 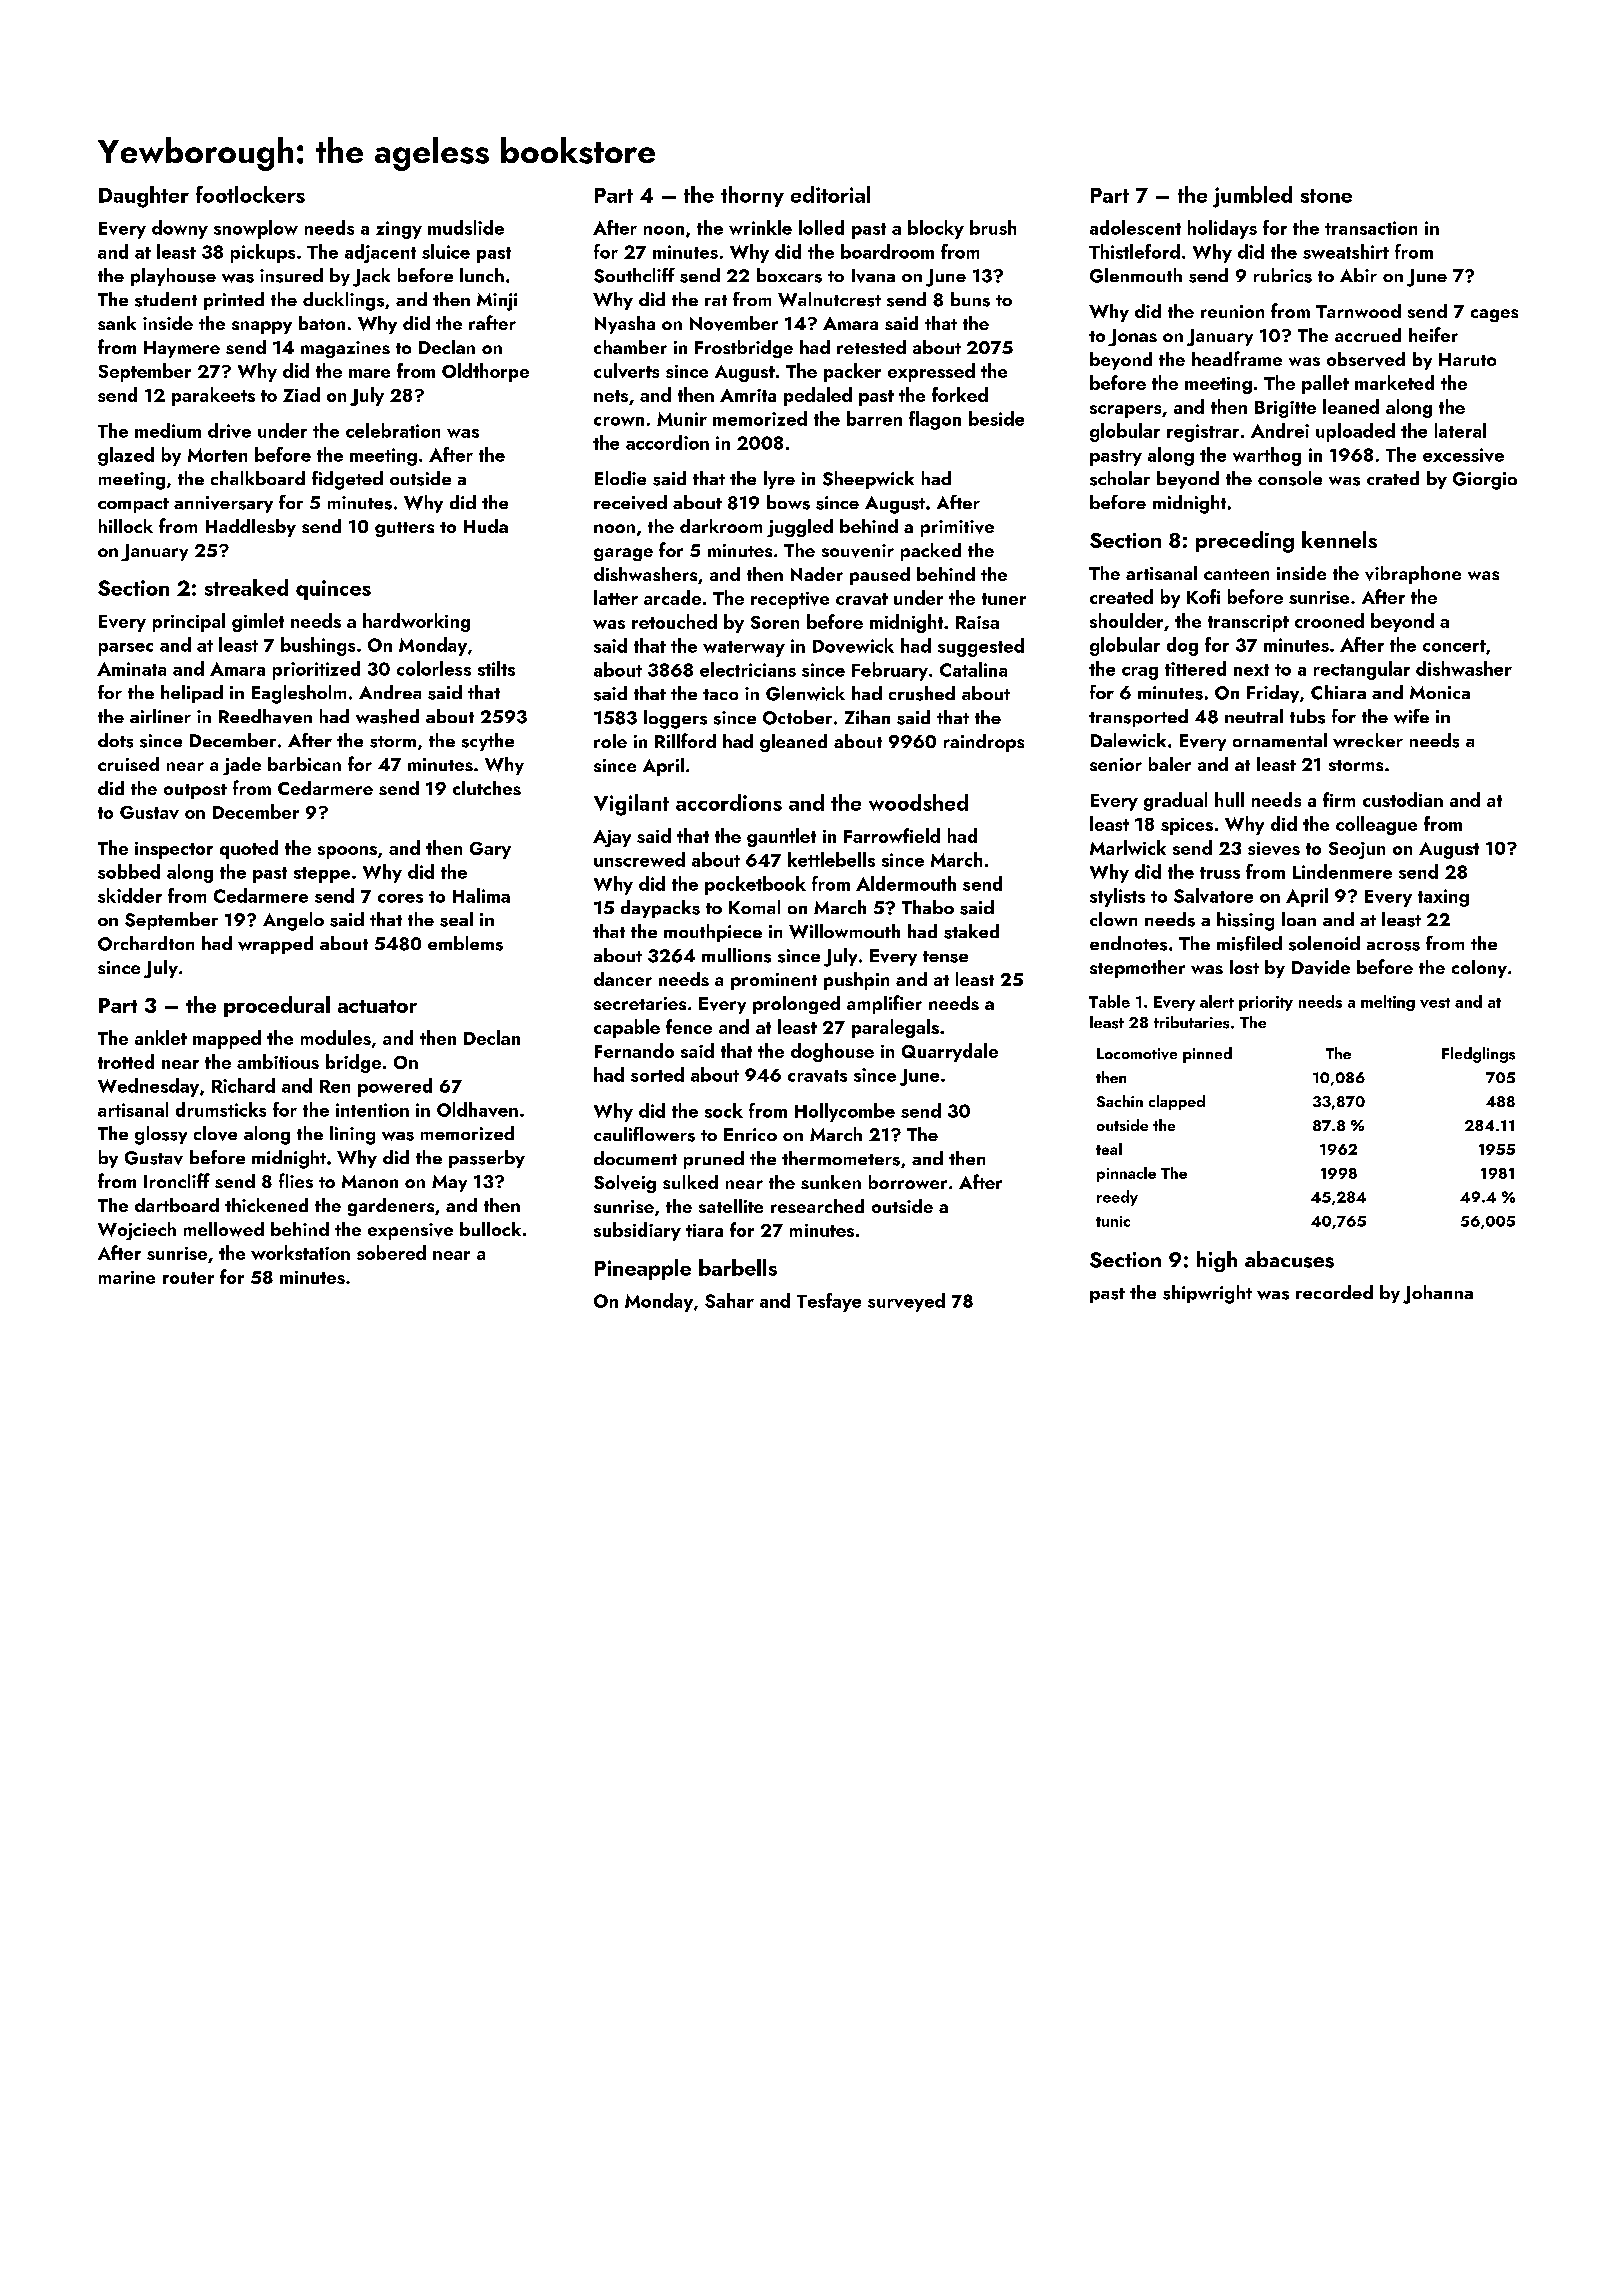 What do you see at coordinates (256, 229) in the screenshot?
I see `snowplow` at bounding box center [256, 229].
